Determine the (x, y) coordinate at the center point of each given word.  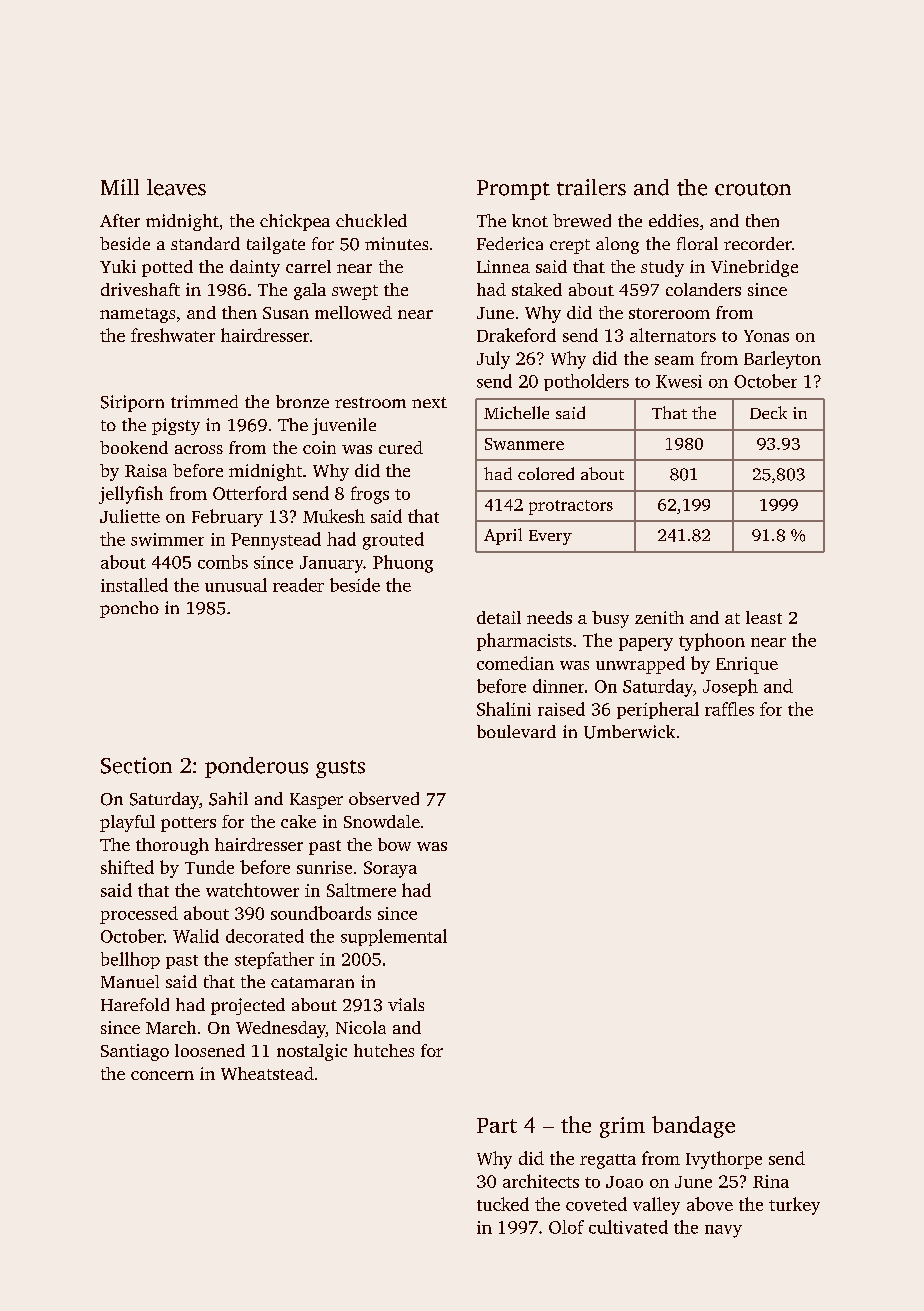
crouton (753, 189)
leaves (176, 187)
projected (248, 1006)
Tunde (209, 867)
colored (546, 473)
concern (162, 1075)
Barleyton (782, 360)
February (227, 518)
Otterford (250, 493)
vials (406, 1004)
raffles (729, 709)
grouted (393, 541)
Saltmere (361, 890)
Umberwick (629, 732)
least (764, 617)
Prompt (513, 190)
